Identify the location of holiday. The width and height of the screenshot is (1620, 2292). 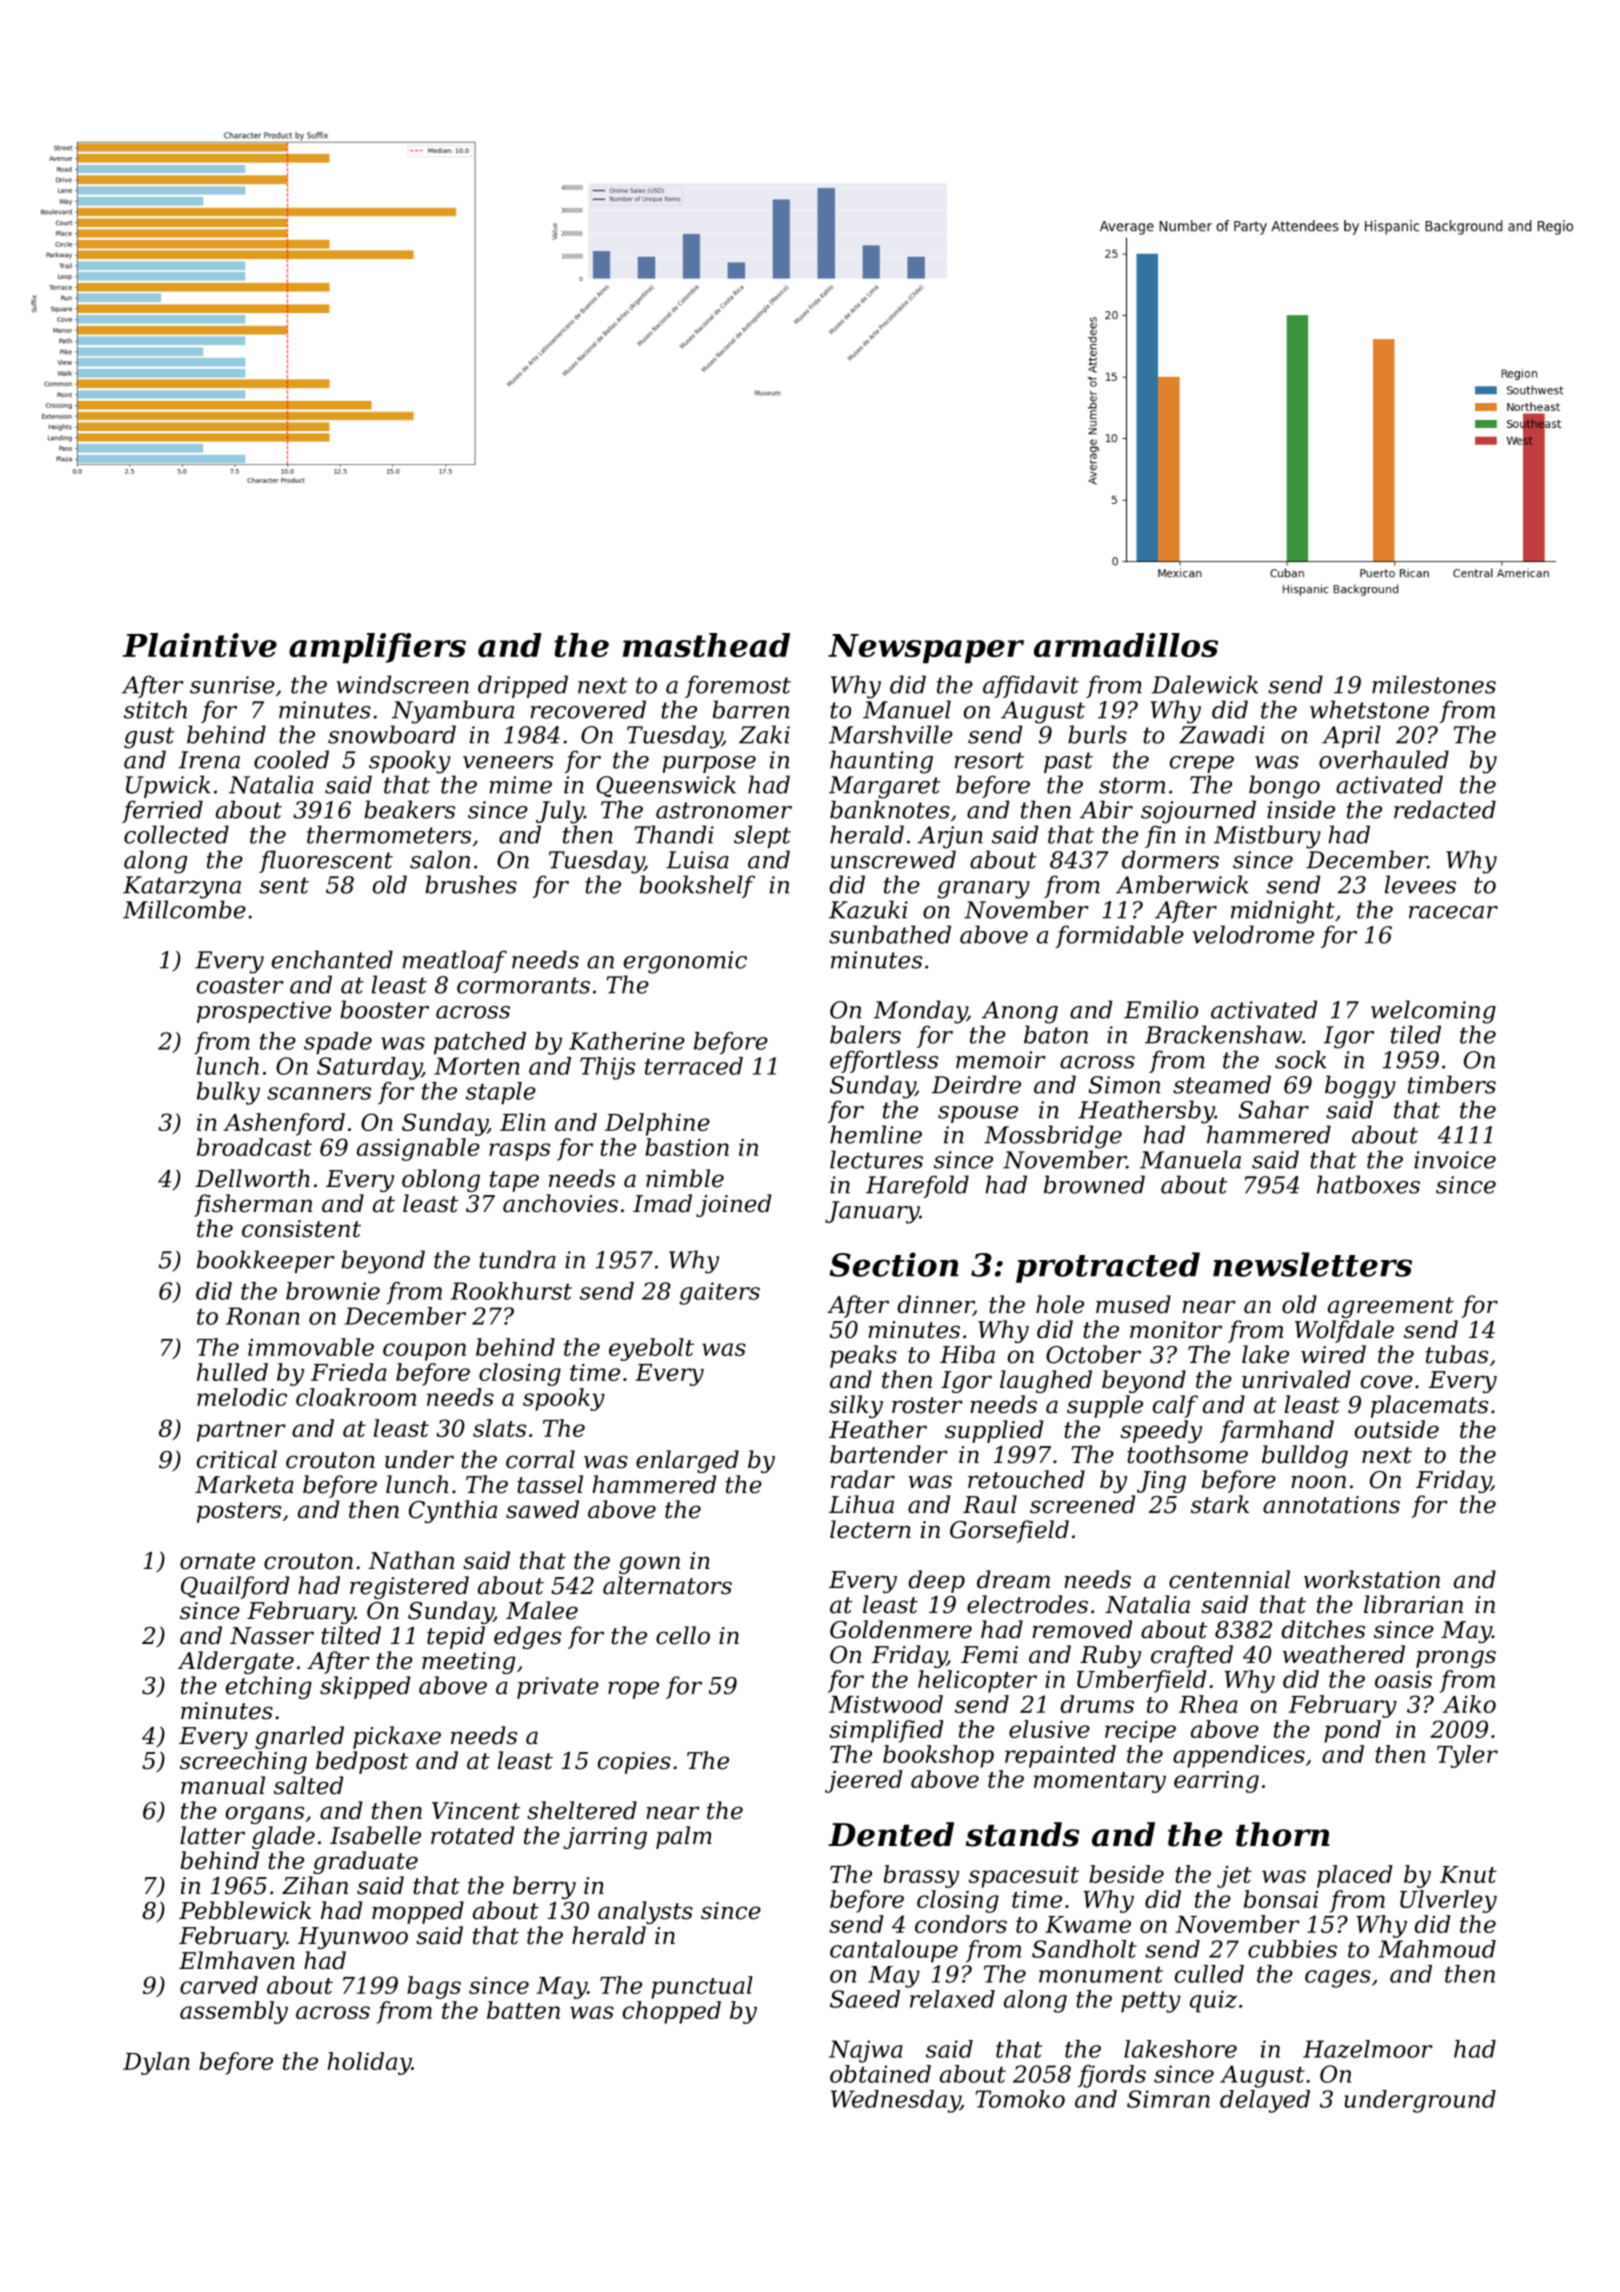
(370, 2063).
